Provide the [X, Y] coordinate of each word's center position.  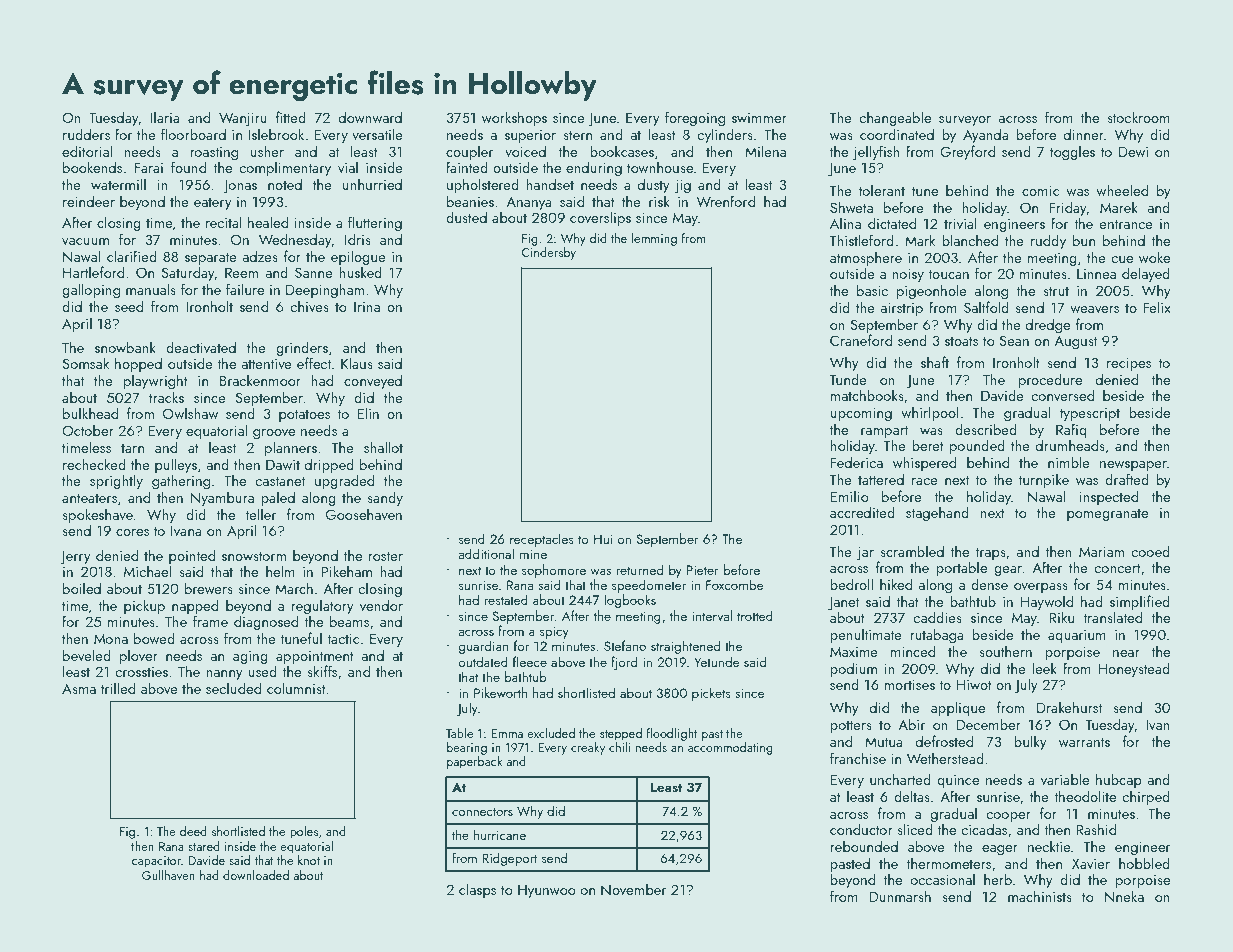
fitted [291, 117]
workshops [514, 118]
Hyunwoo [547, 891]
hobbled [1144, 863]
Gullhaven [168, 875]
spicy [554, 632]
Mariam [1101, 551]
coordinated [897, 134]
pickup [144, 606]
